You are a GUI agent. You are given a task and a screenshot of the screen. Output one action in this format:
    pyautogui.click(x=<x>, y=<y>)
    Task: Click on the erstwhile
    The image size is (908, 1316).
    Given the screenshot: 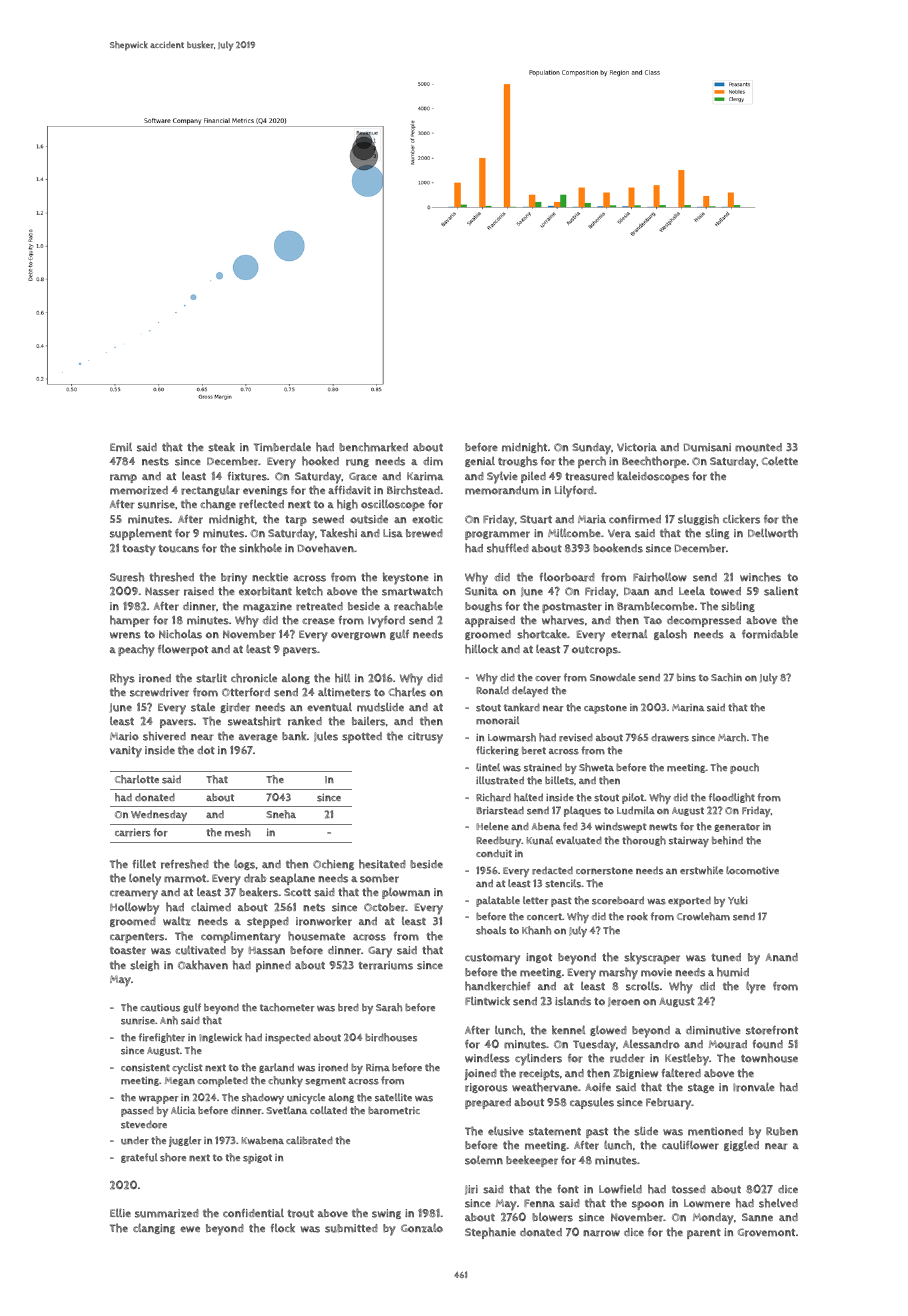 What is the action you would take?
    pyautogui.click(x=701, y=870)
